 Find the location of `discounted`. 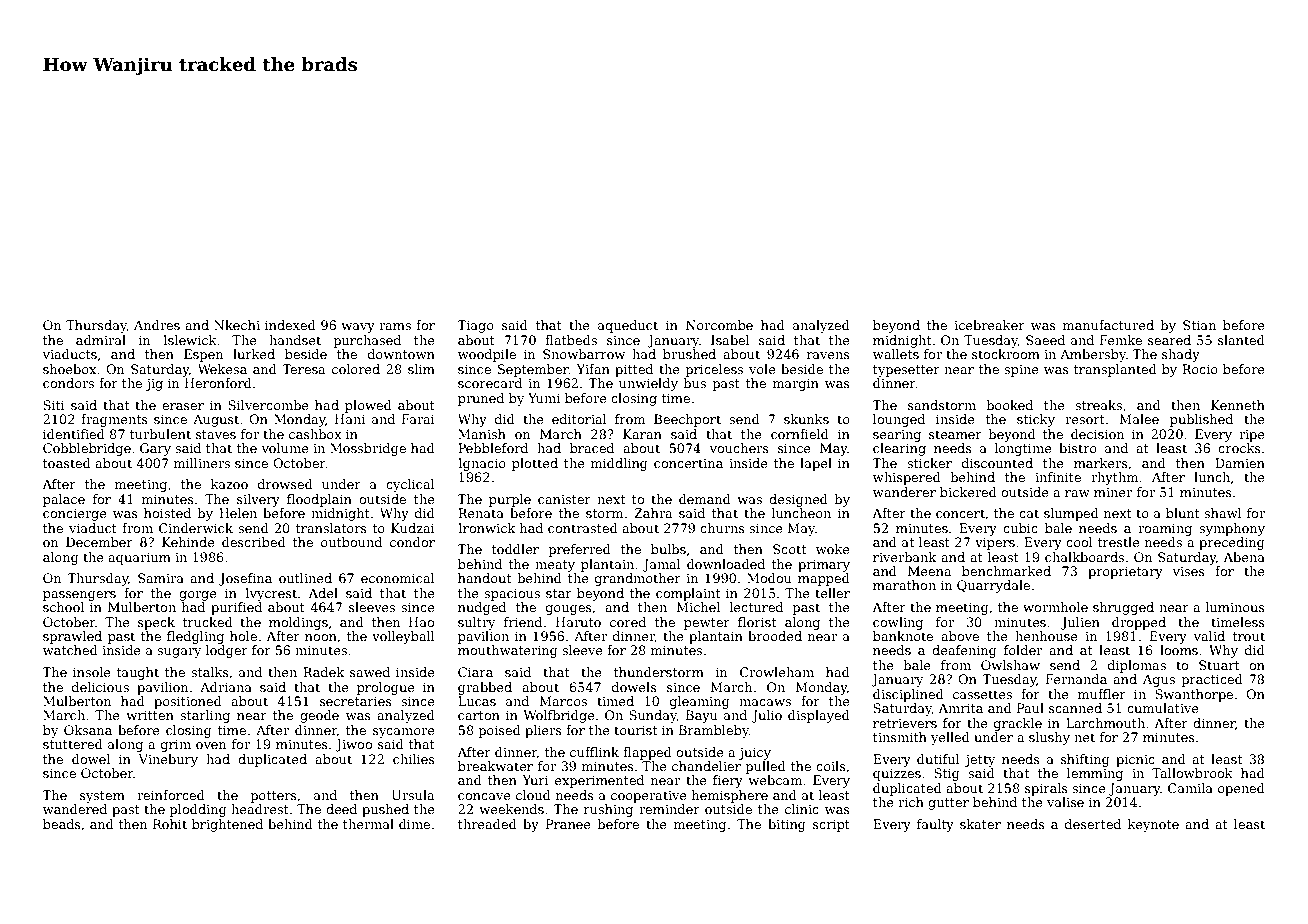

discounted is located at coordinates (997, 463).
